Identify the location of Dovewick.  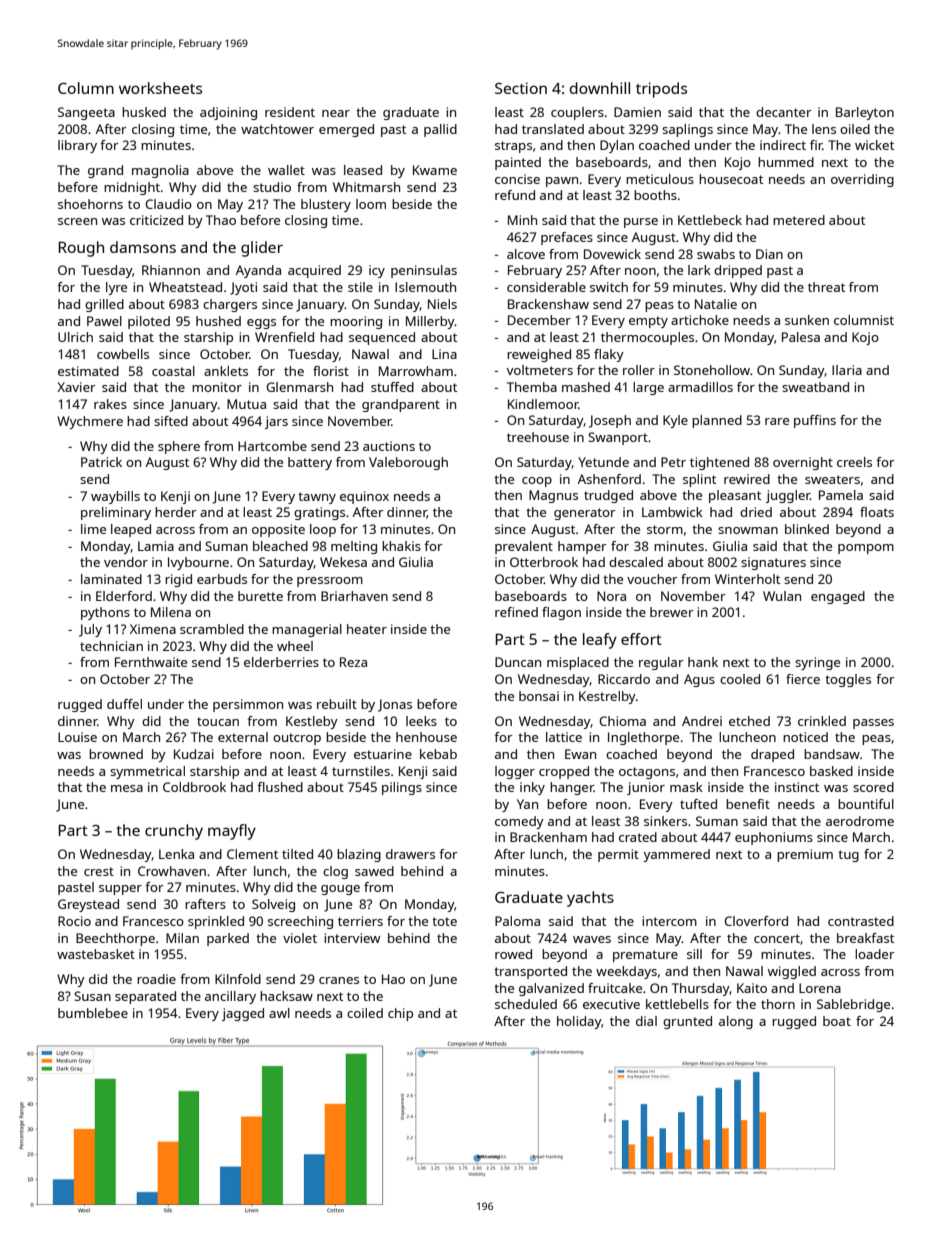
(612, 254).
